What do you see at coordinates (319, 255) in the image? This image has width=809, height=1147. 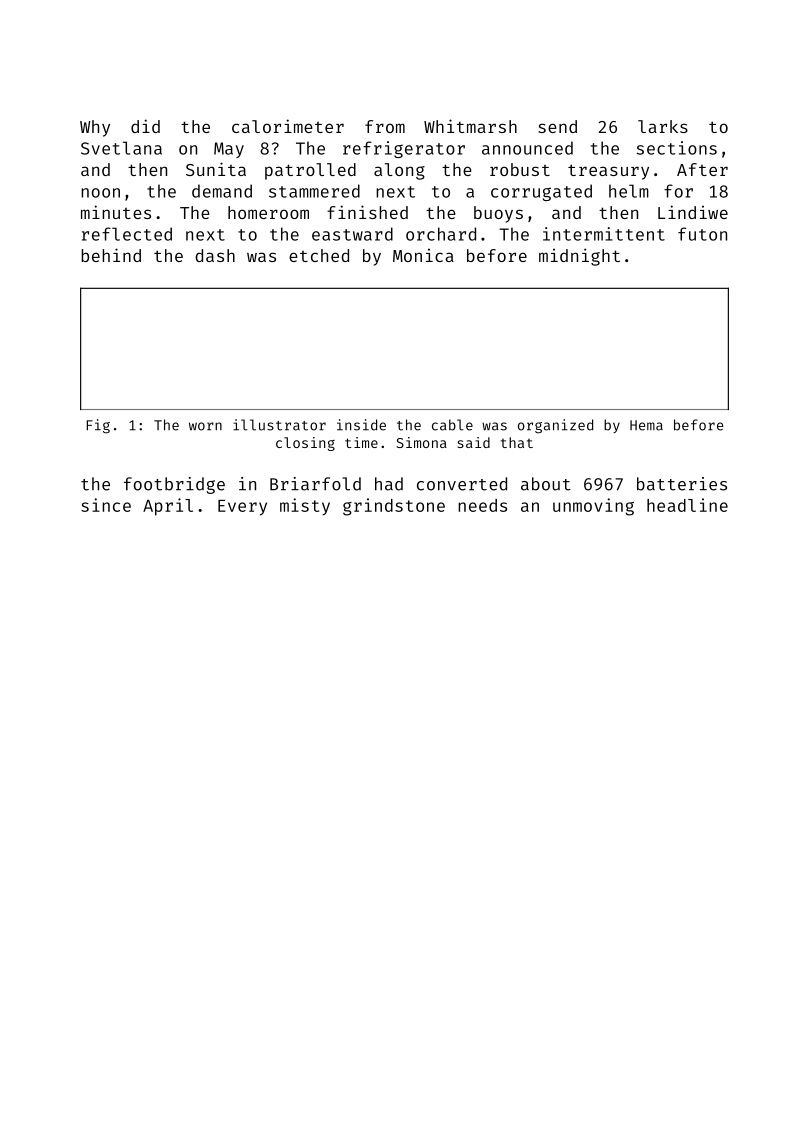 I see `etched` at bounding box center [319, 255].
